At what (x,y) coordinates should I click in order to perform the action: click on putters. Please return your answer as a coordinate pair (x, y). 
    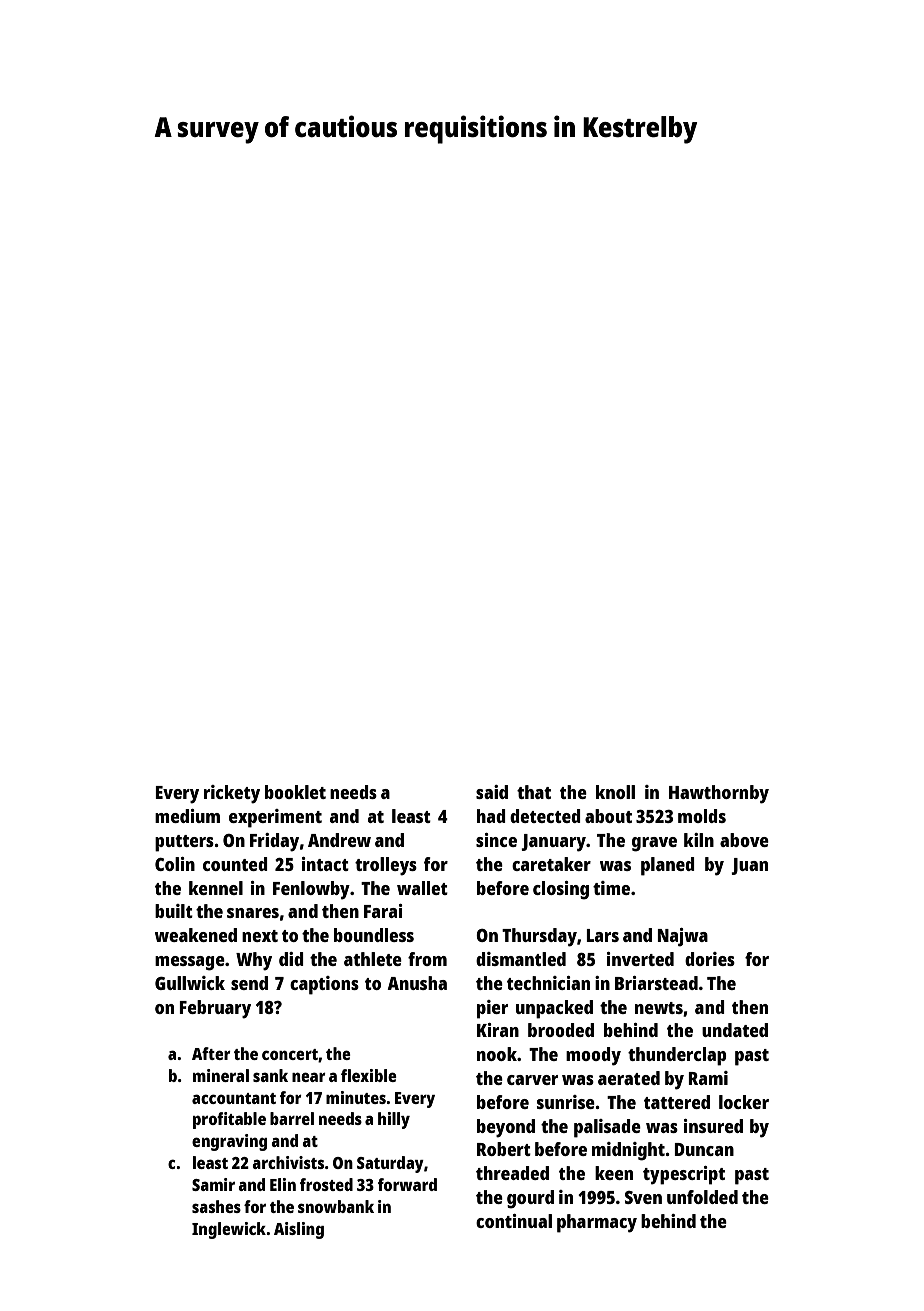
    Looking at the image, I should click on (184, 843).
